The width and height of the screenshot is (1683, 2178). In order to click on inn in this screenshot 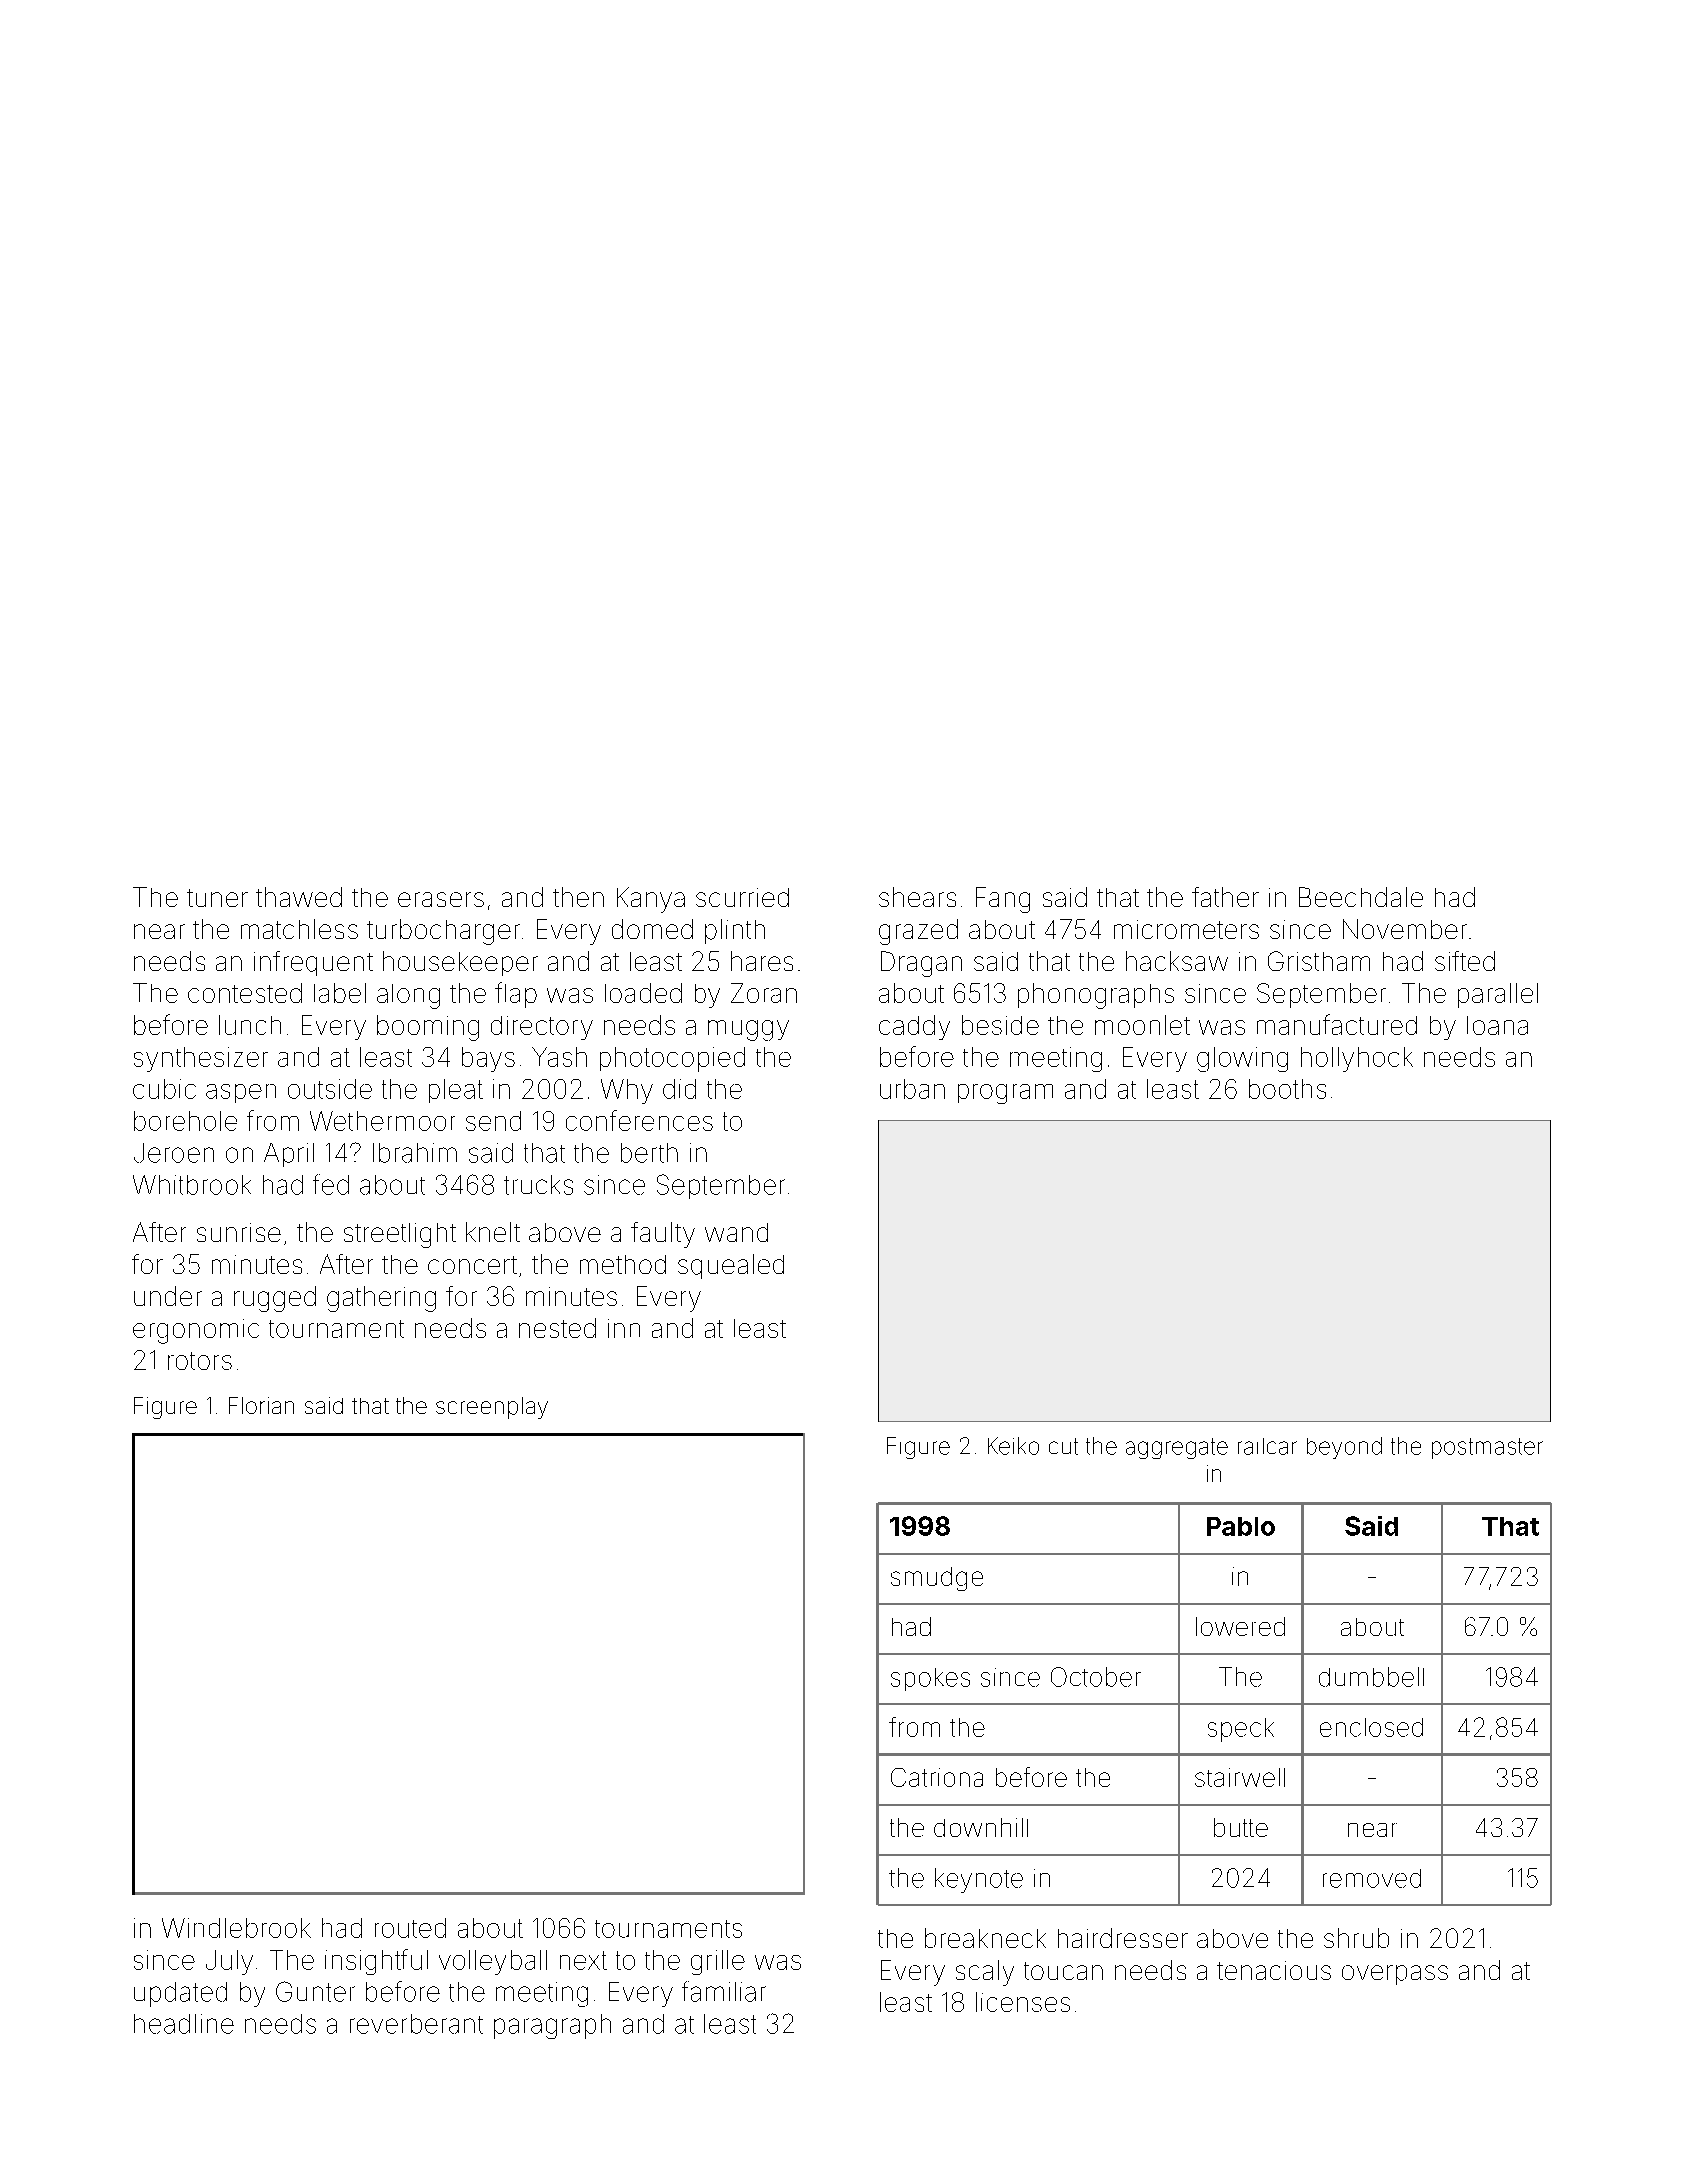, I will do `click(624, 1328)`.
